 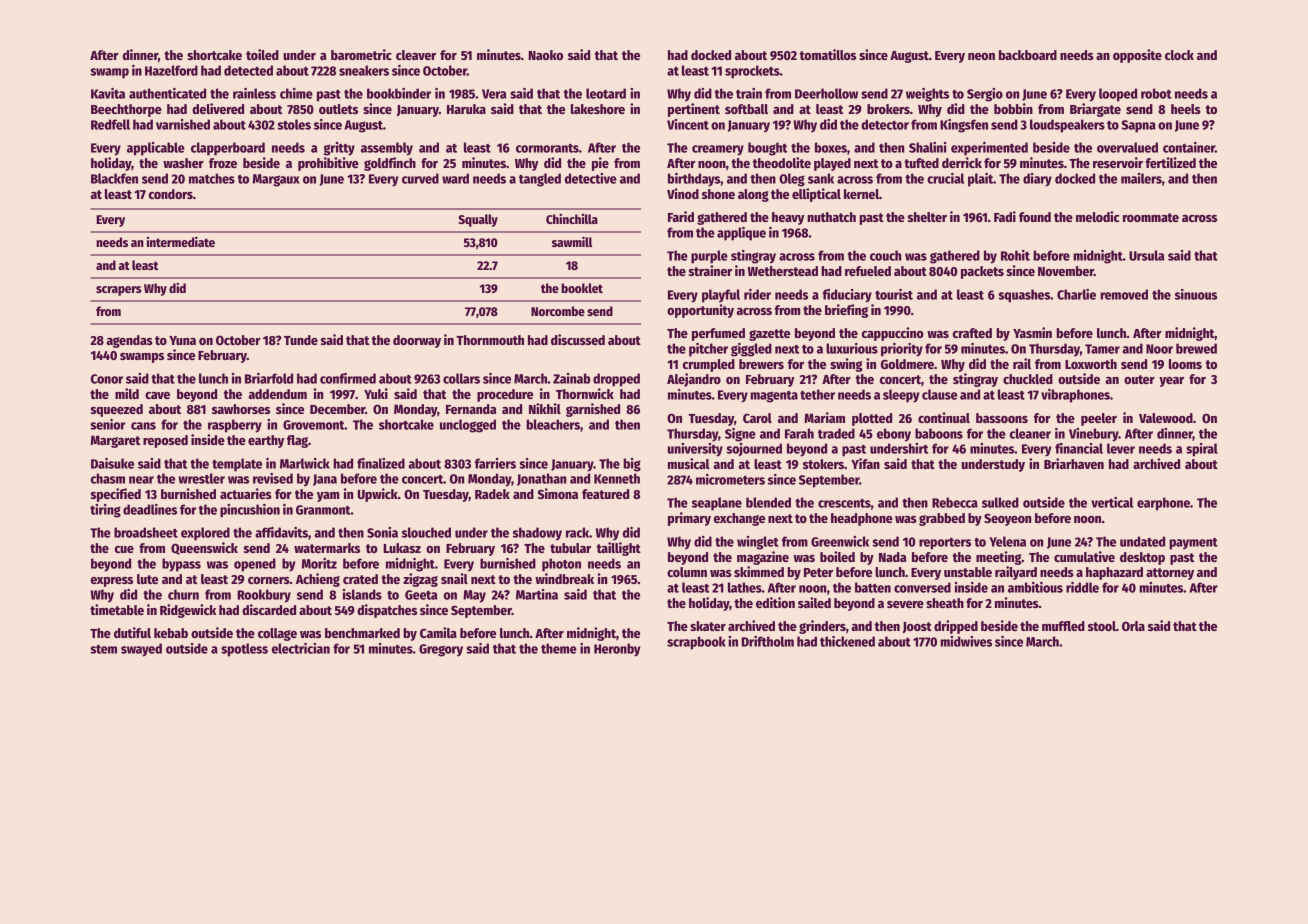 What do you see at coordinates (1141, 178) in the screenshot?
I see `mailers` at bounding box center [1141, 178].
